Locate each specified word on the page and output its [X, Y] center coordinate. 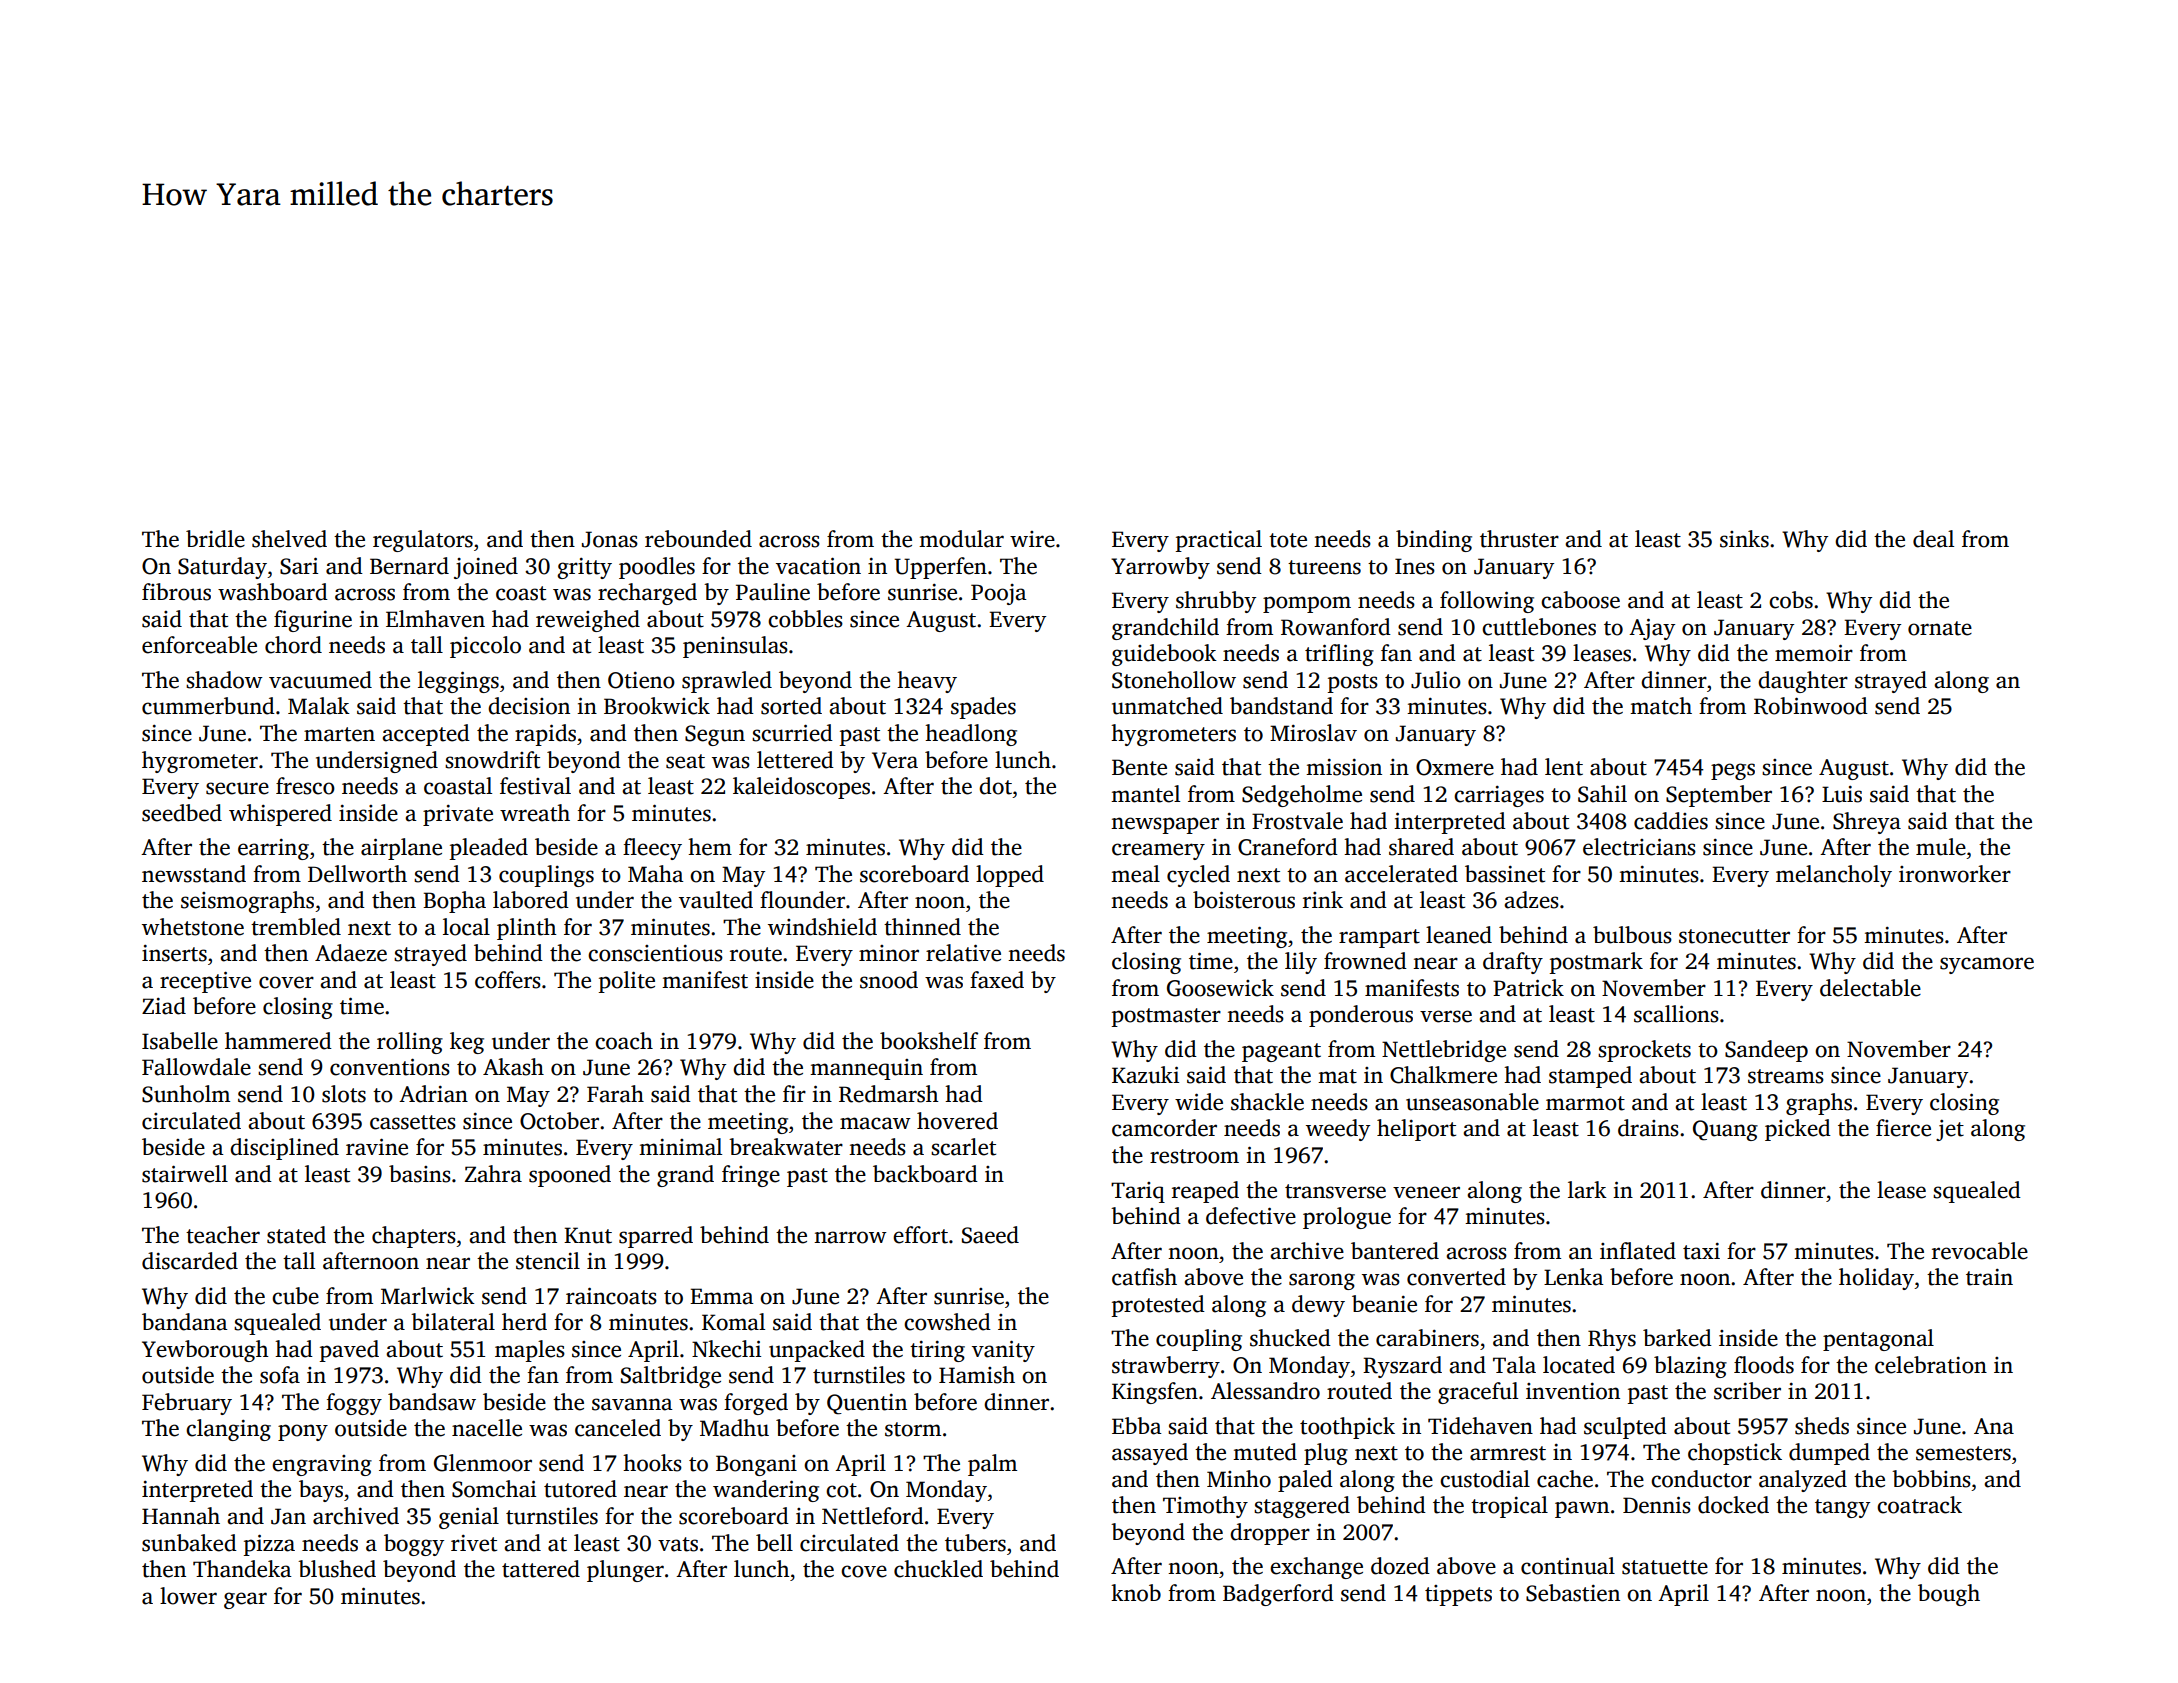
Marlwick [428, 1296]
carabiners [1427, 1338]
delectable [1870, 988]
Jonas [610, 539]
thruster [1519, 539]
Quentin [867, 1404]
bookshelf [929, 1041]
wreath [535, 813]
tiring [937, 1351]
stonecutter [1734, 936]
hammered [278, 1041]
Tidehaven [1480, 1426]
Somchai [494, 1489]
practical [1219, 541]
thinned [922, 927]
